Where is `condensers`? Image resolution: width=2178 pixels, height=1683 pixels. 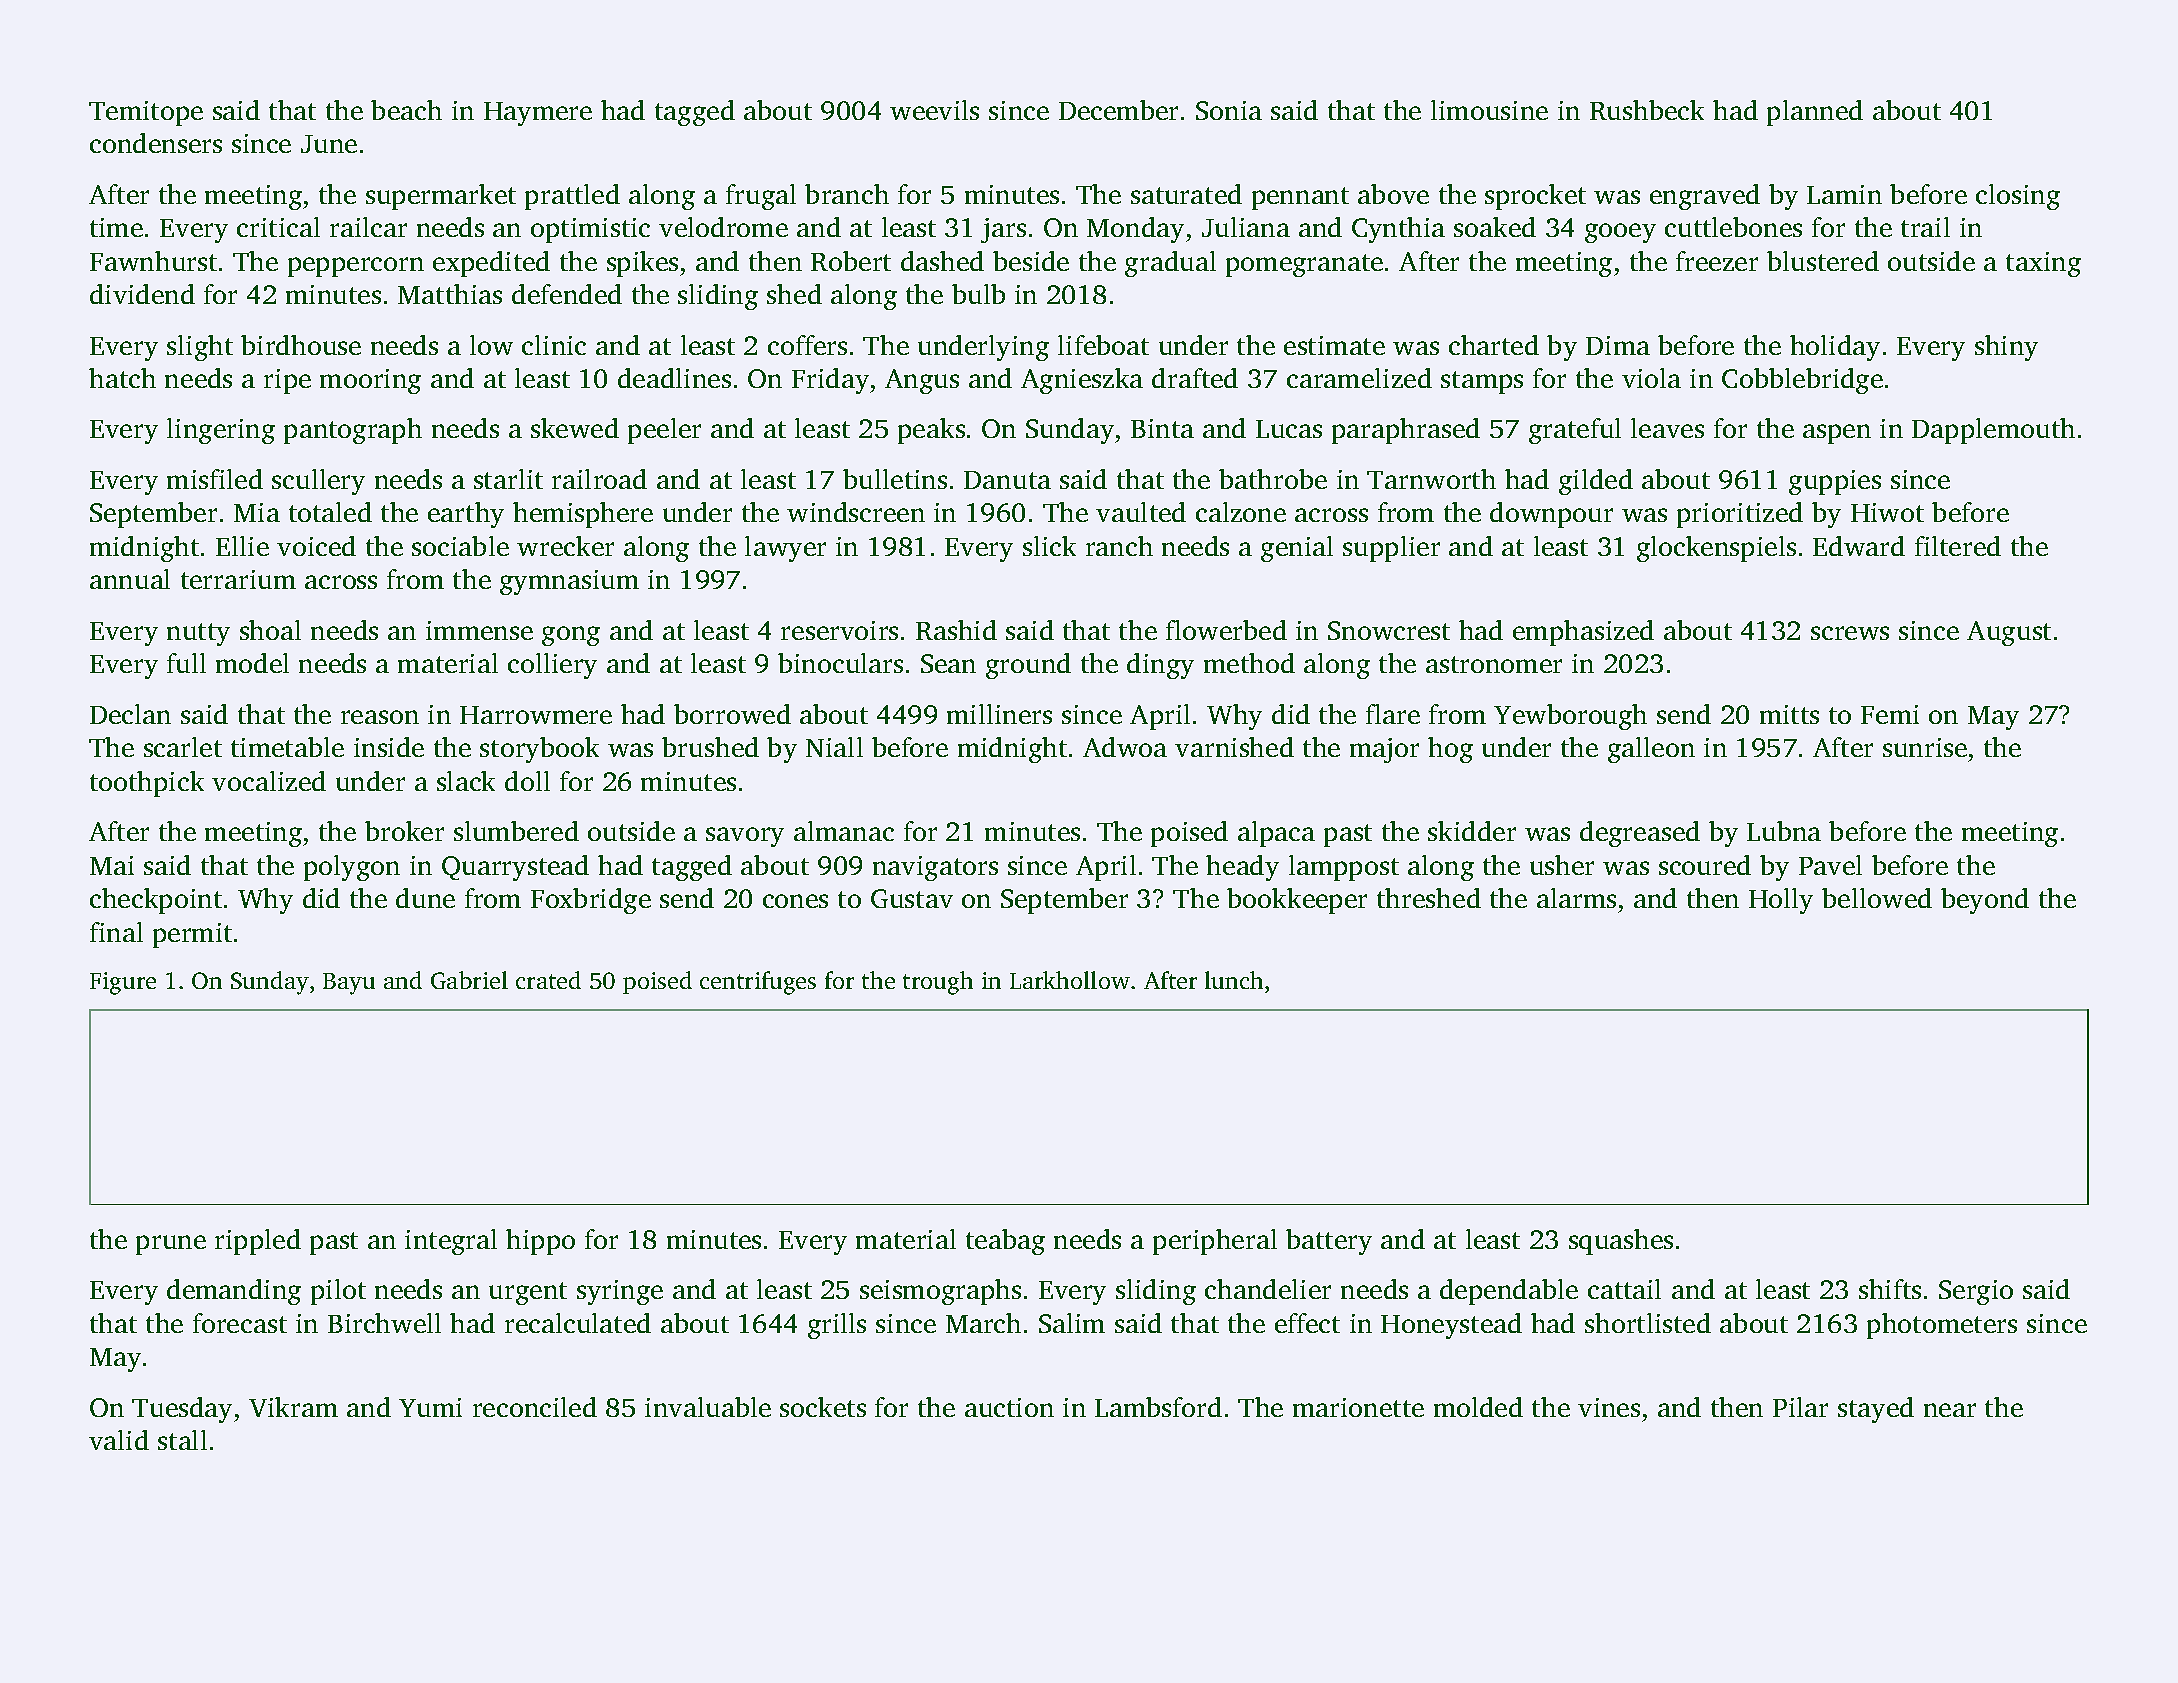
condensers is located at coordinates (156, 143).
